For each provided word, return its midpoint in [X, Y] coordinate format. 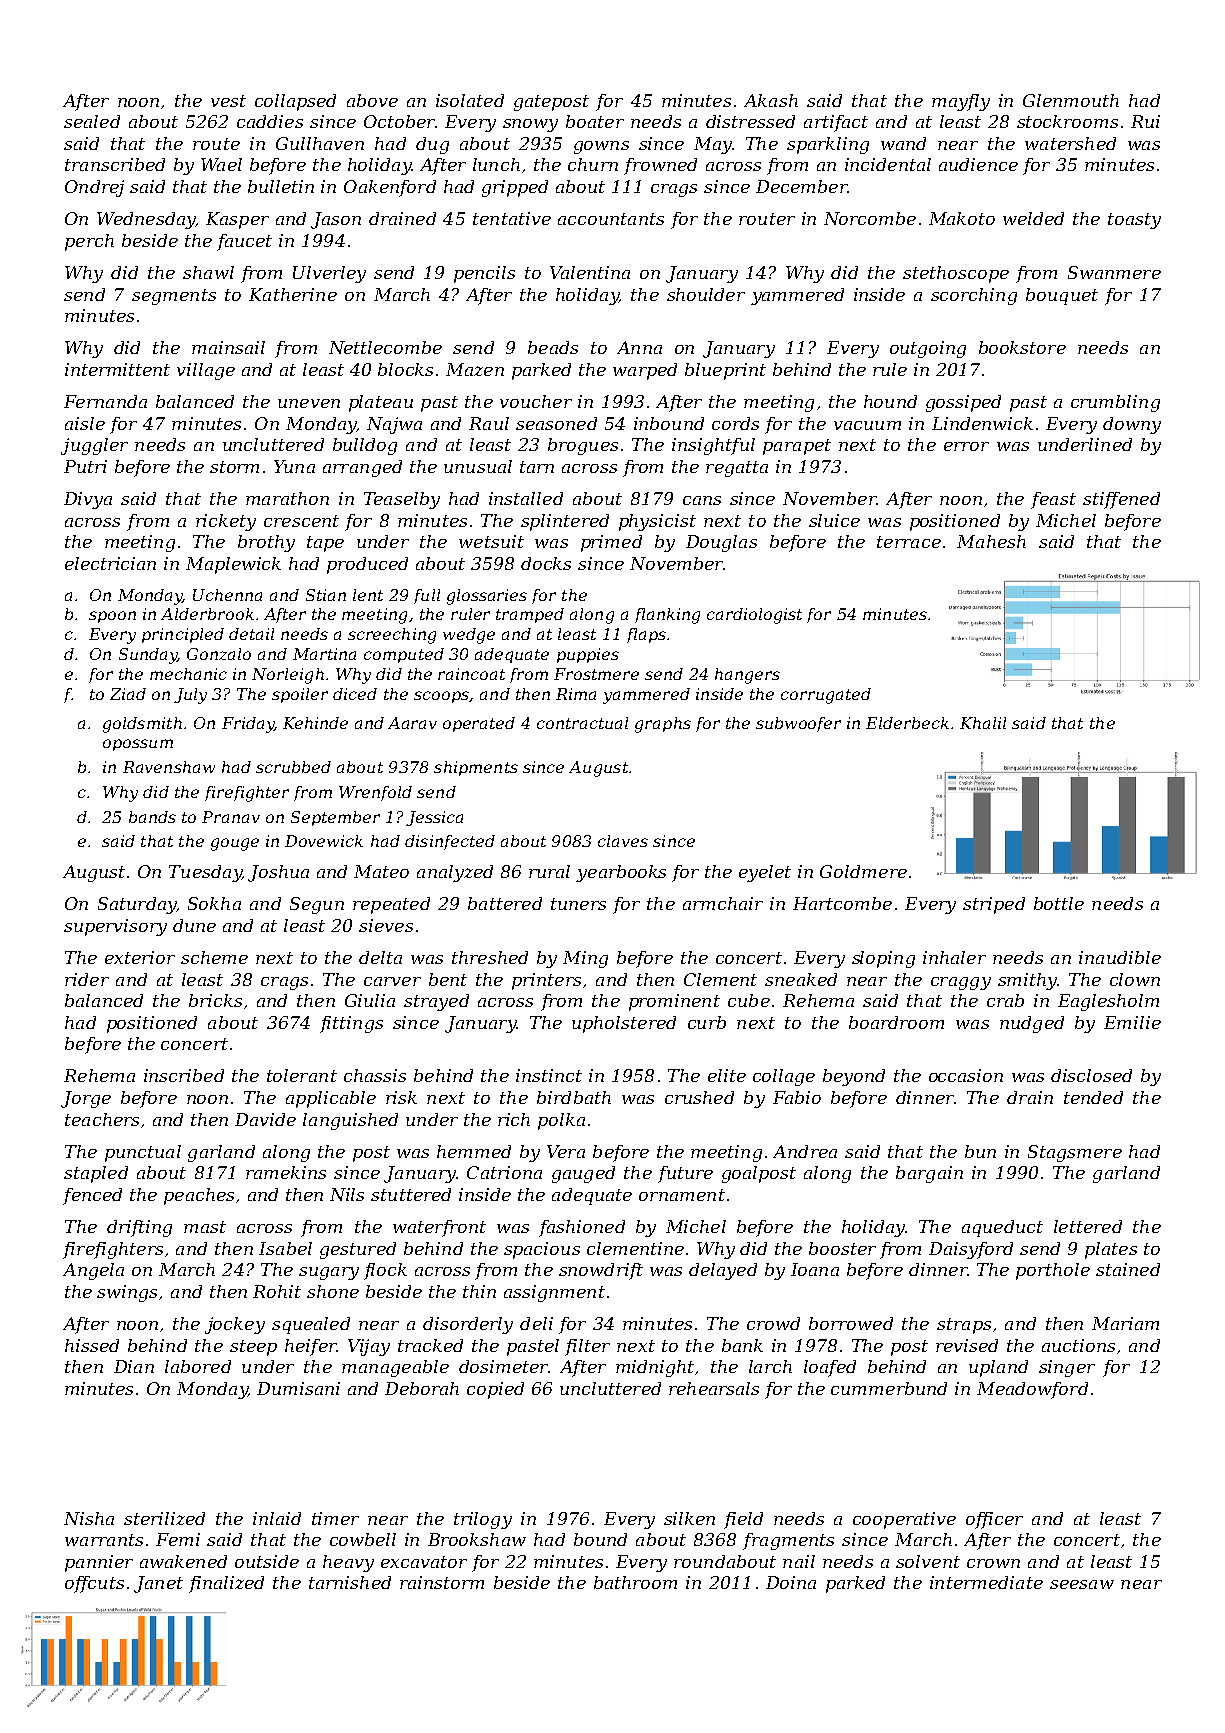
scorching [974, 296]
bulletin [281, 186]
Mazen [475, 369]
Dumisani [298, 1388]
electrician [110, 563]
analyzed [455, 873]
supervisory [115, 927]
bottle [1059, 903]
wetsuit [491, 541]
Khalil [983, 723]
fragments [788, 1541]
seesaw [1082, 1584]
